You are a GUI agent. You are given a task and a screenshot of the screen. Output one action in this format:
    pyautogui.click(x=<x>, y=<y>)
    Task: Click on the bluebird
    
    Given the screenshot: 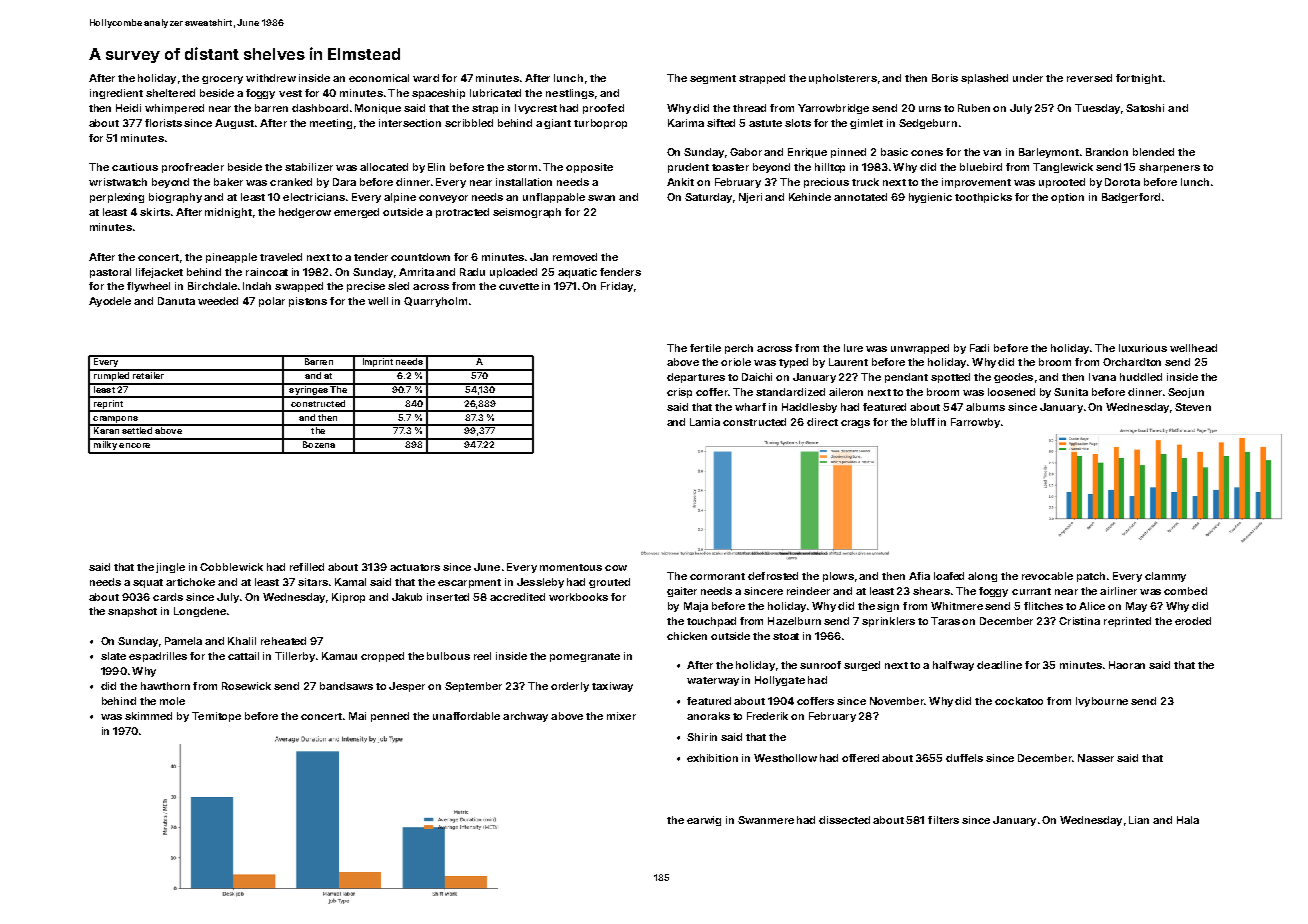 What is the action you would take?
    pyautogui.click(x=981, y=167)
